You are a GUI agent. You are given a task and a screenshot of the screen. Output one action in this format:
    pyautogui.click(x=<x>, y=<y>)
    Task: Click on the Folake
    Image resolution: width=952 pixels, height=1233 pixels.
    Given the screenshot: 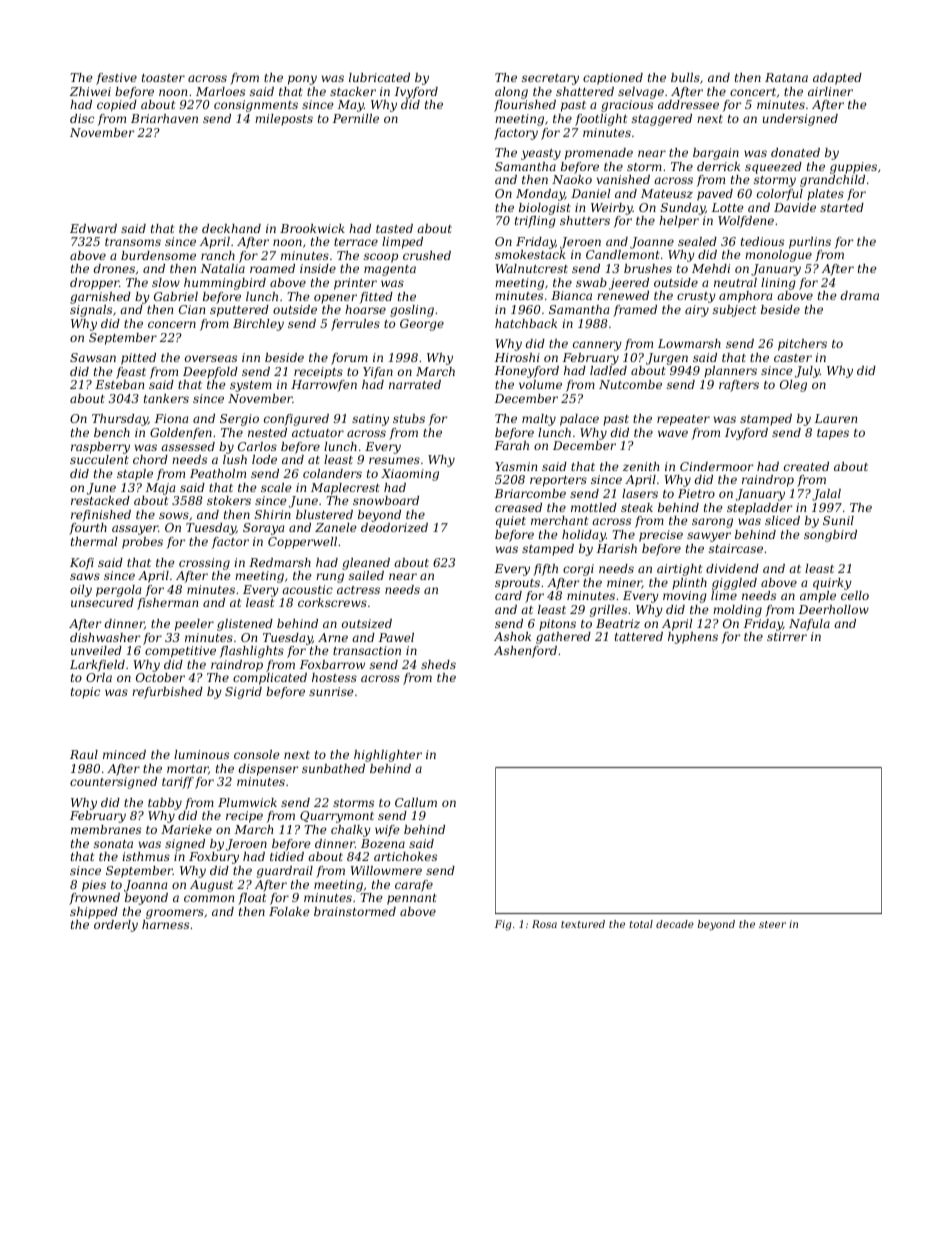 What is the action you would take?
    pyautogui.click(x=289, y=911)
